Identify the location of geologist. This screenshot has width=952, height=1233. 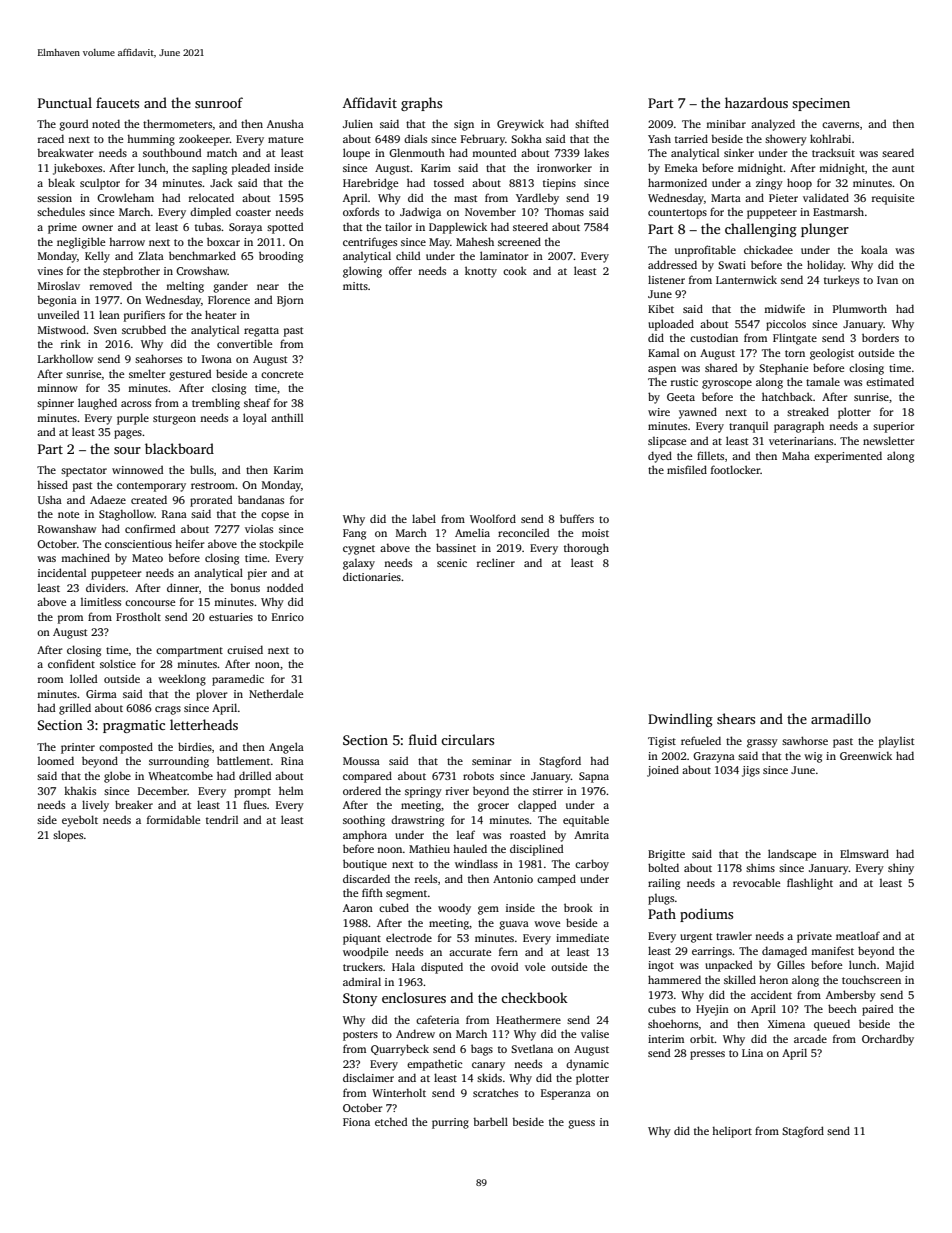
(832, 354).
